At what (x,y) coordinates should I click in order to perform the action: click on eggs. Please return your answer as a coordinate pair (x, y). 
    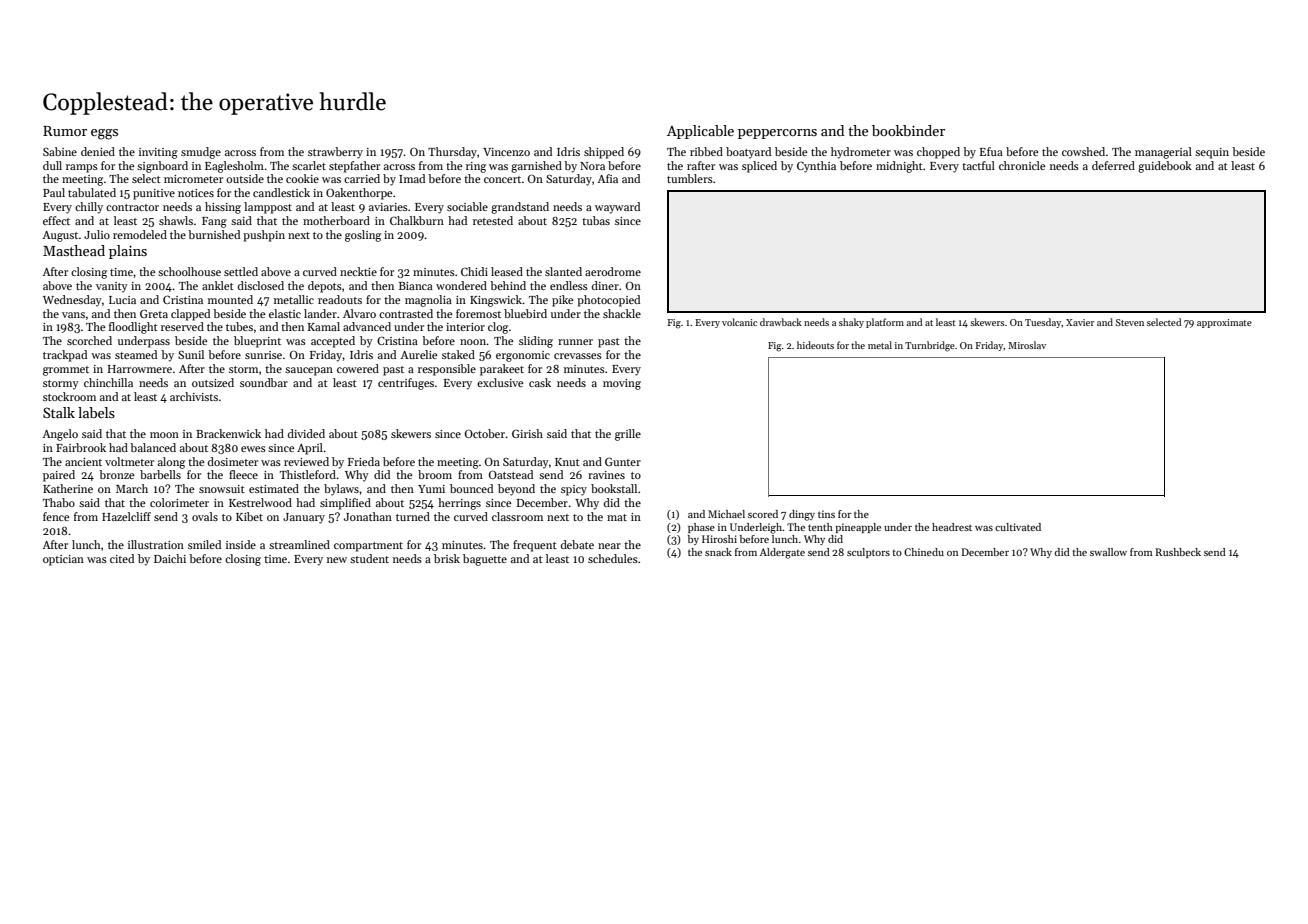
    Looking at the image, I should click on (104, 134).
